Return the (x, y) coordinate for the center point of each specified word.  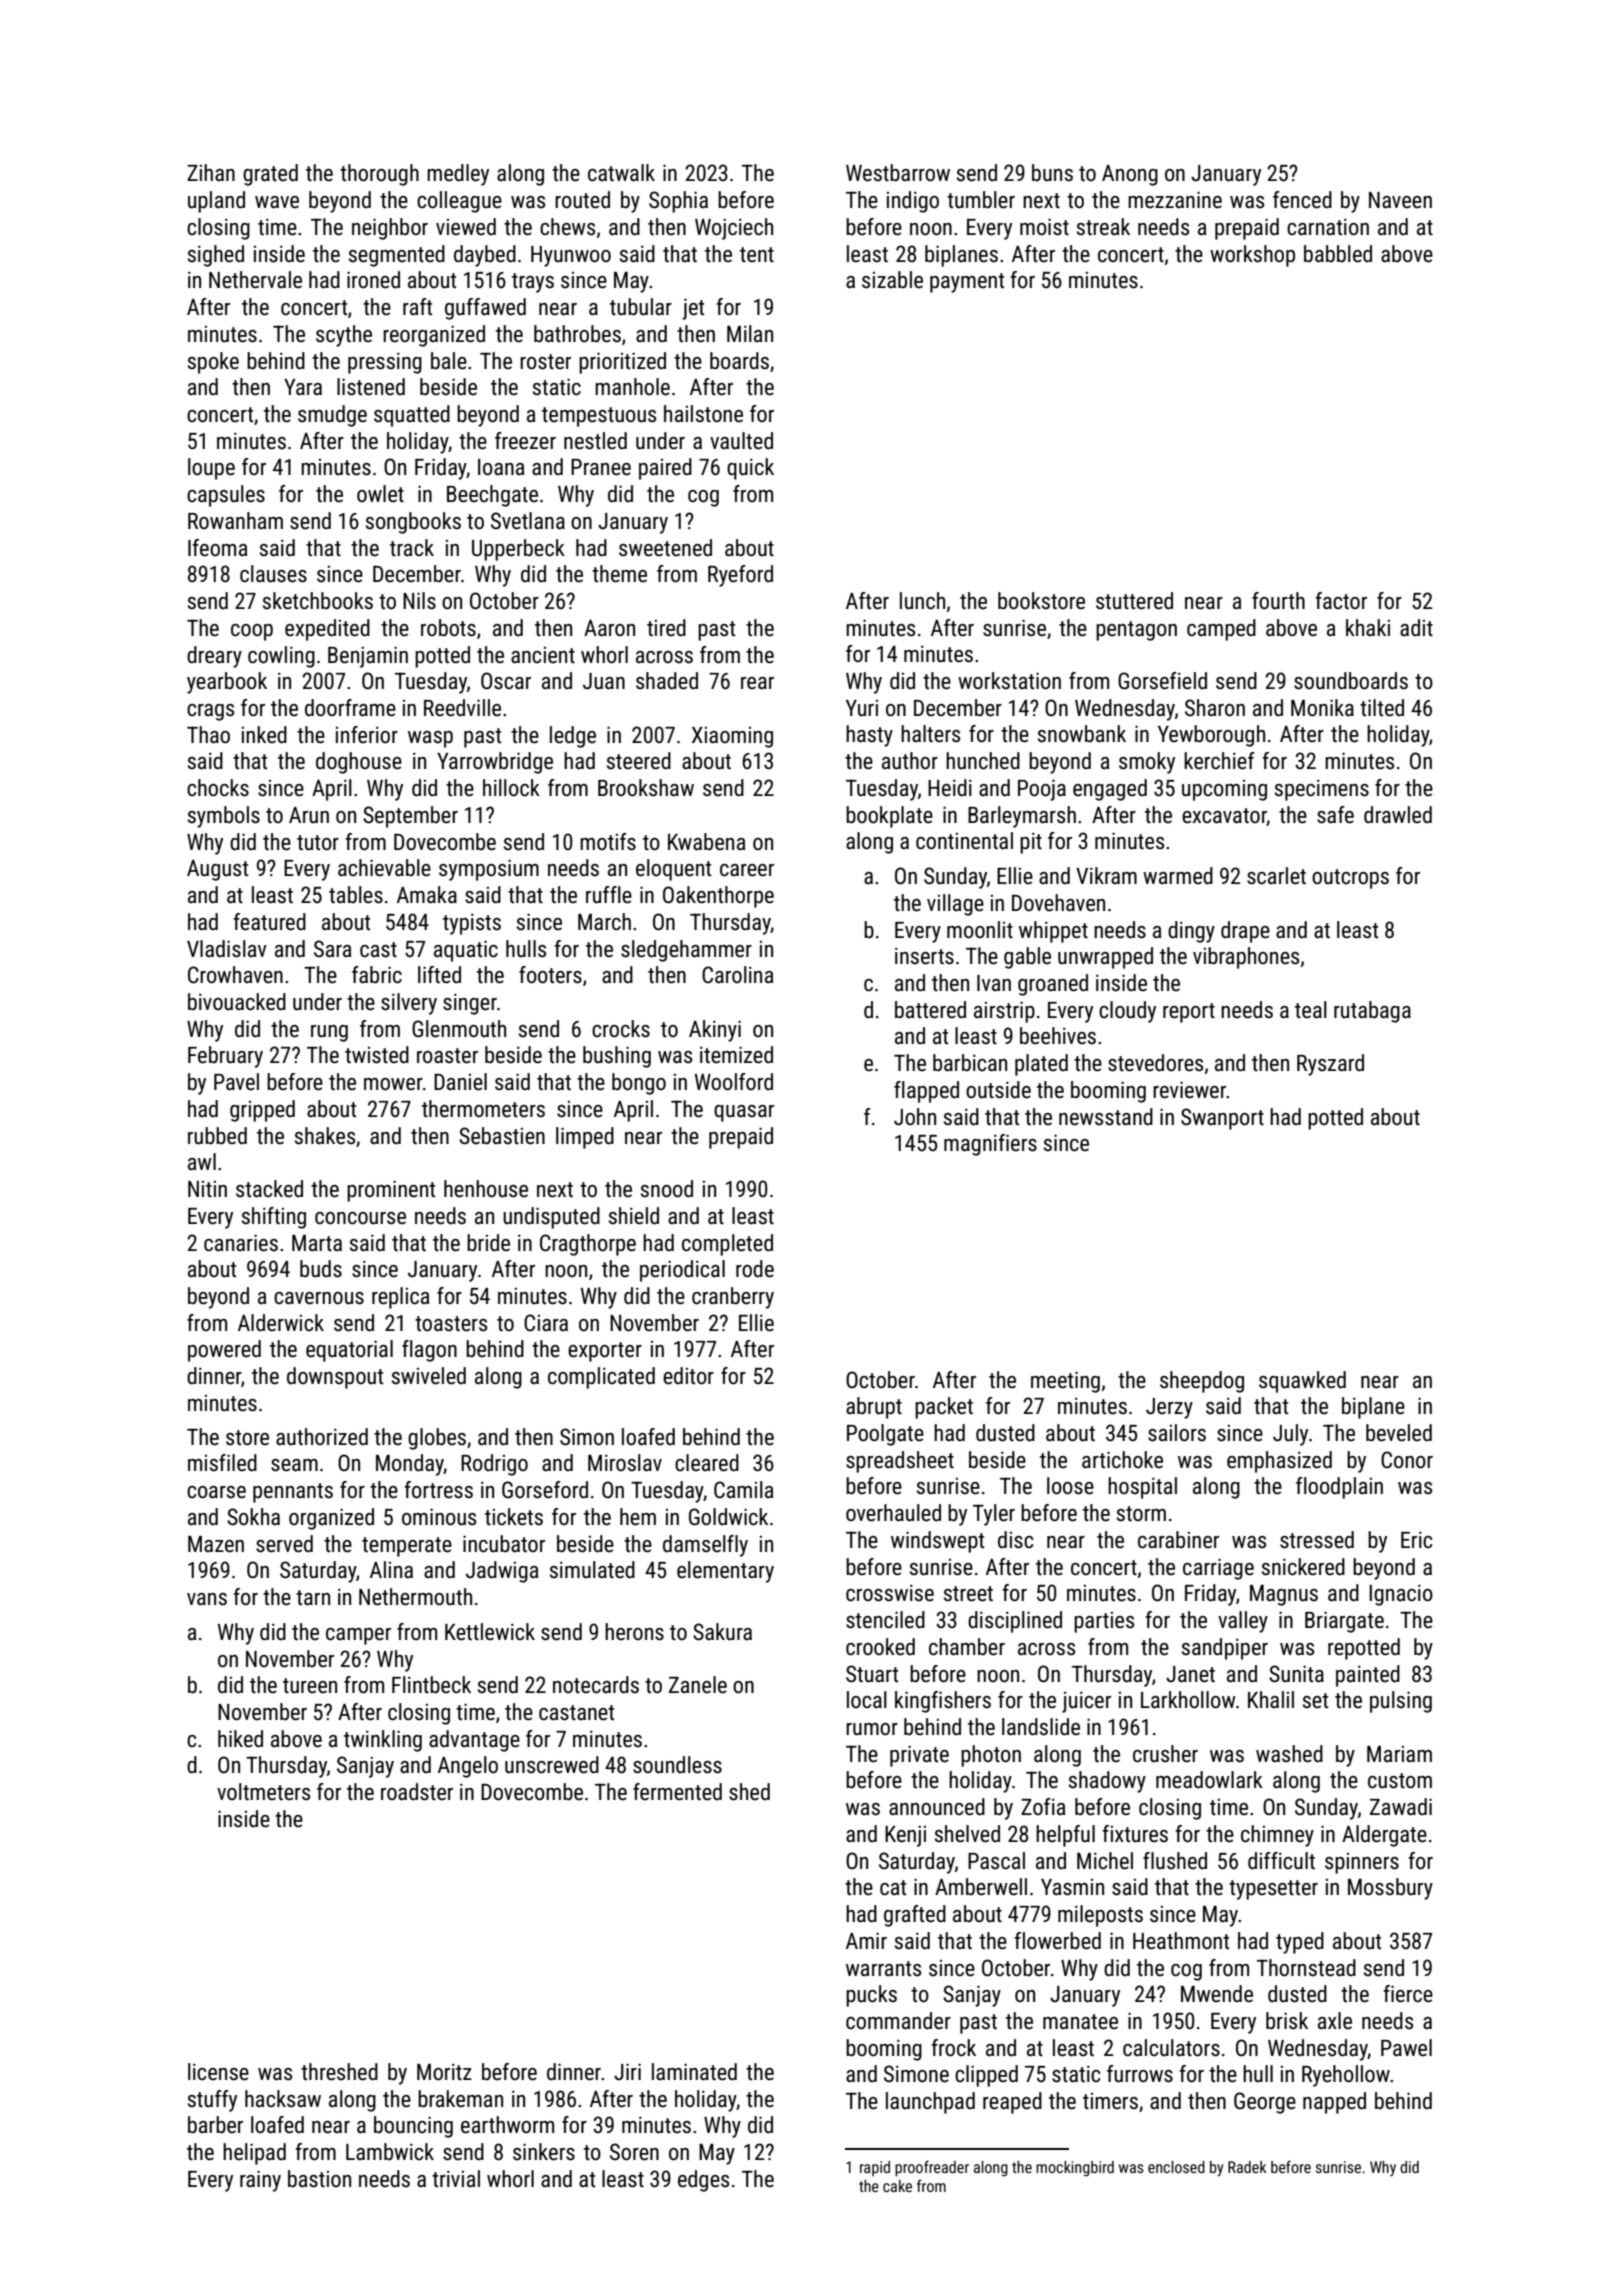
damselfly (705, 1546)
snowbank (1082, 734)
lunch (922, 601)
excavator (1224, 816)
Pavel (236, 1082)
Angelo (468, 1767)
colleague (459, 202)
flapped (926, 1092)
